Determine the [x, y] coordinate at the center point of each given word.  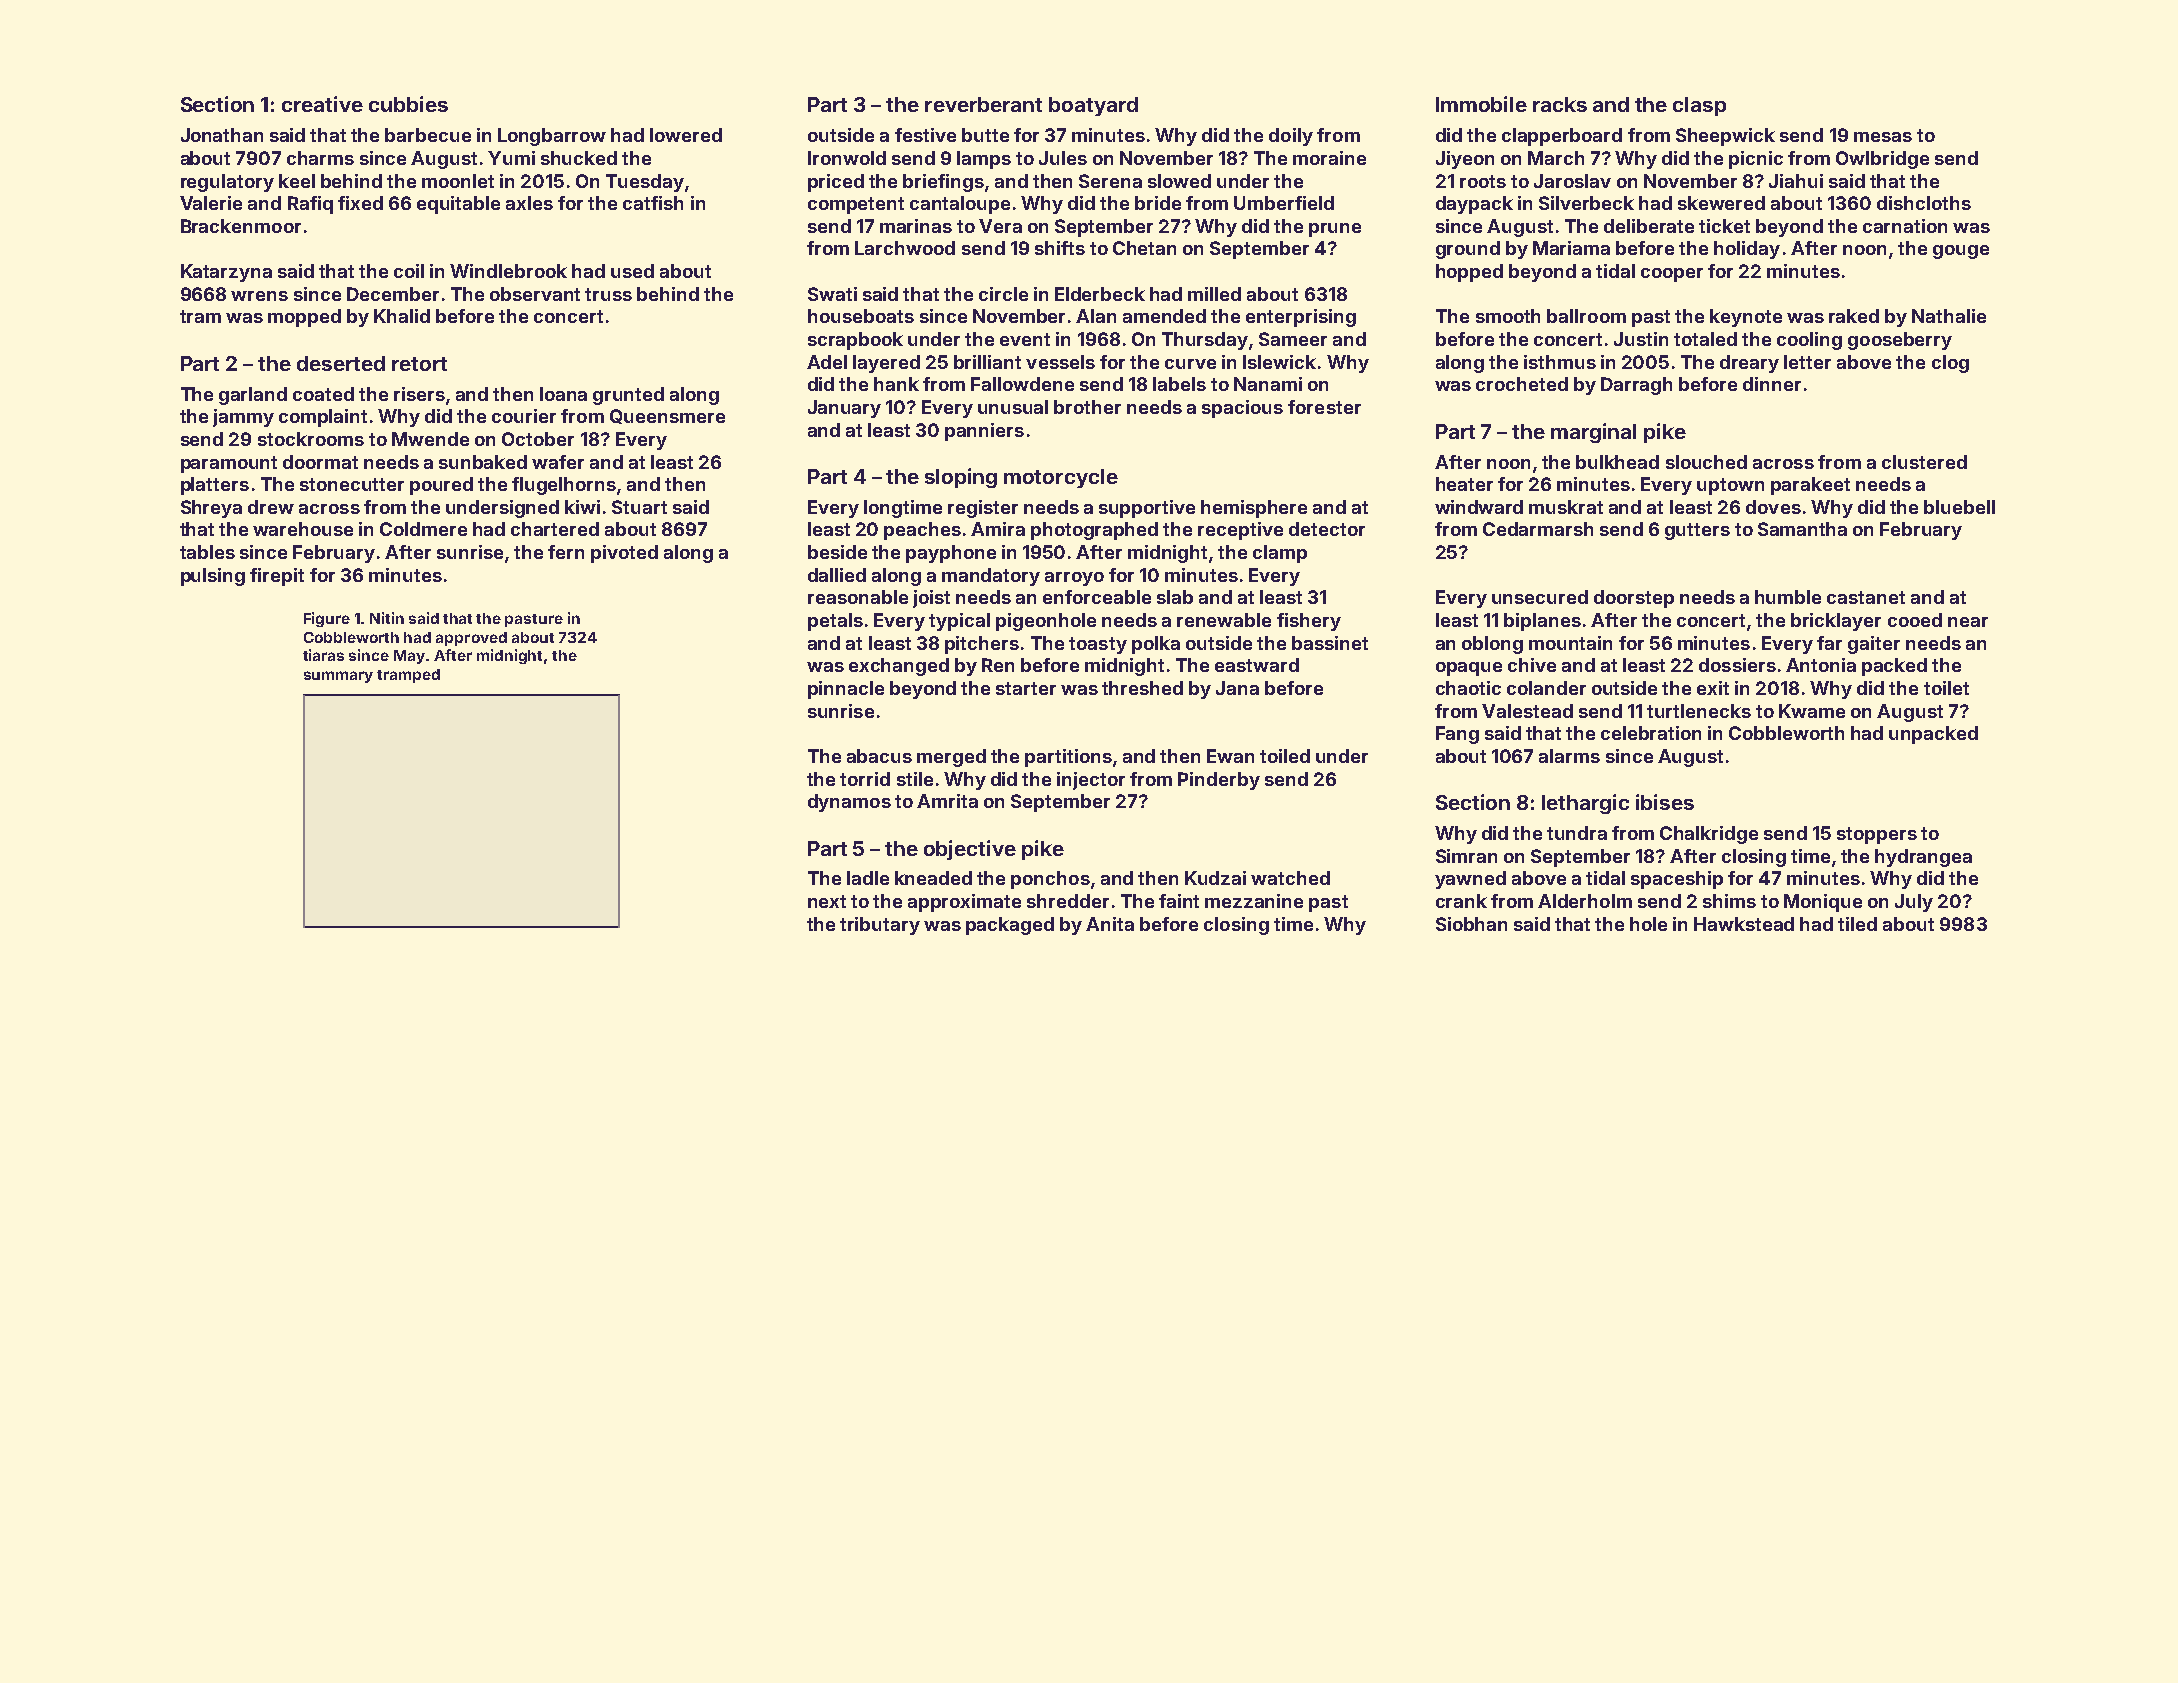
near [1968, 622]
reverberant [983, 104]
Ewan [1230, 756]
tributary [880, 926]
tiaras [323, 655]
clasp [1699, 106]
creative [322, 104]
